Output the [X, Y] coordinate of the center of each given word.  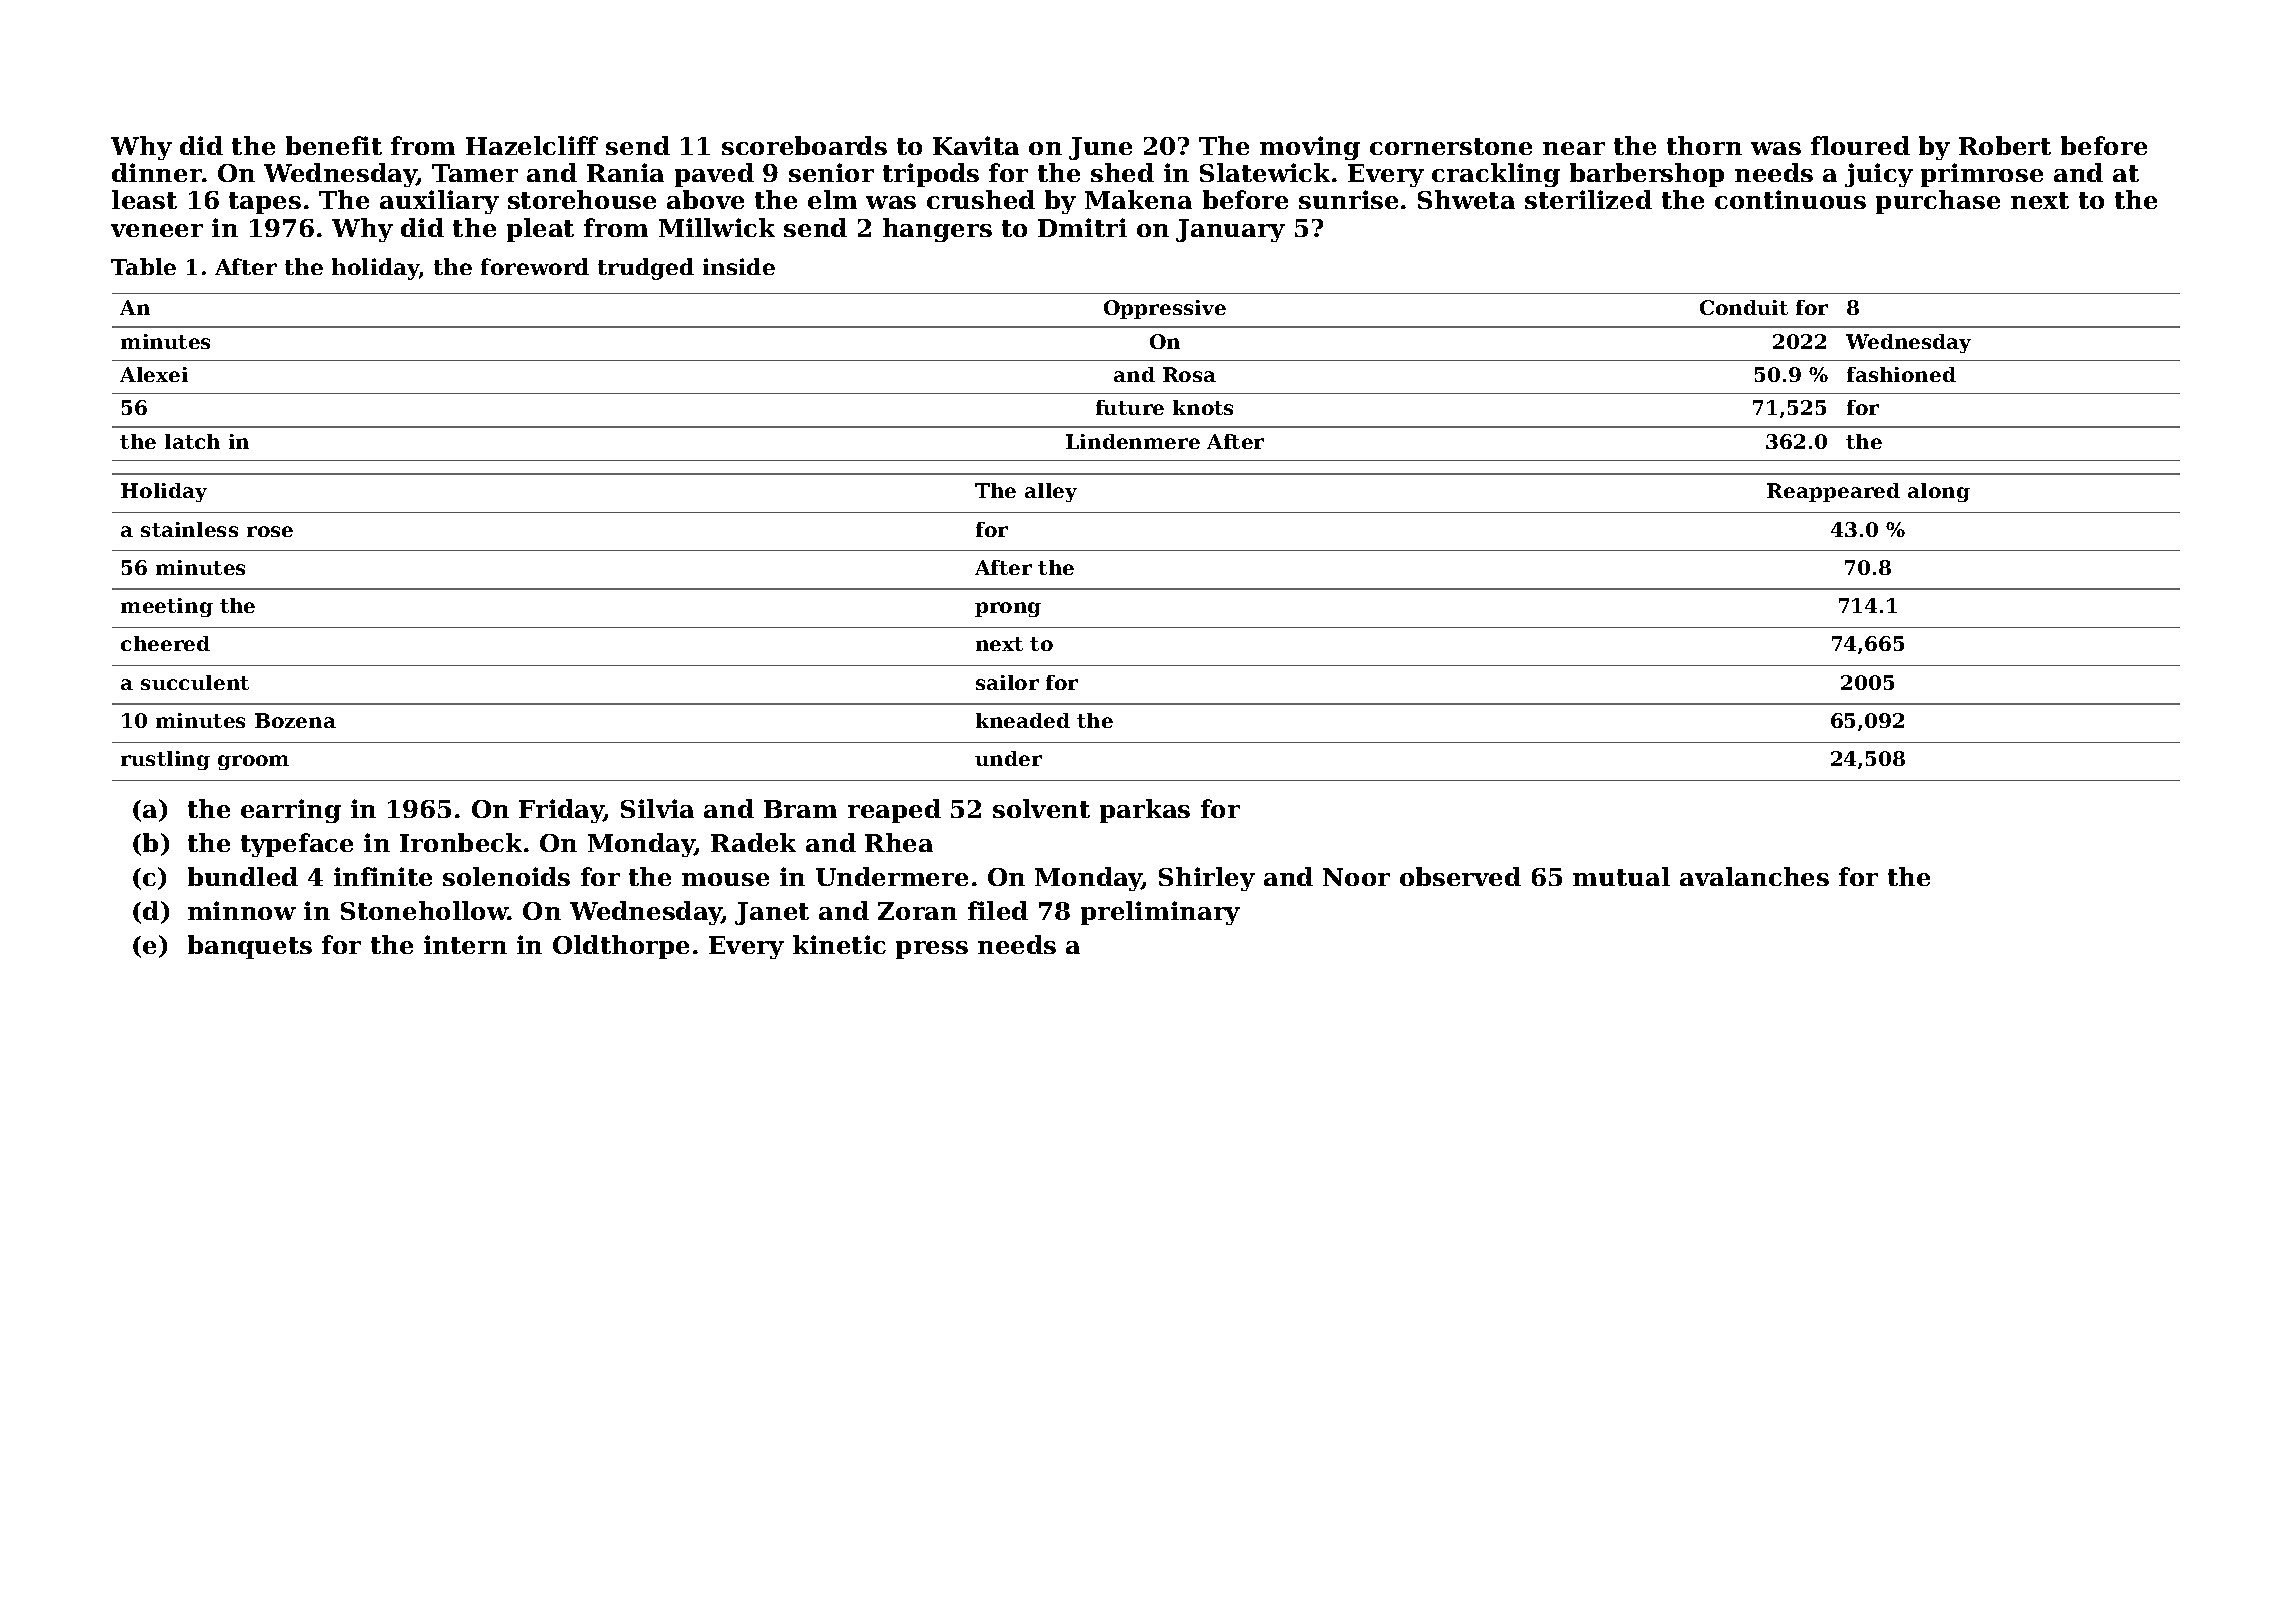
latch [192, 441]
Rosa [1189, 374]
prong [1008, 609]
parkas [1145, 811]
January [1230, 230]
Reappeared [1833, 492]
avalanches [1754, 876]
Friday [561, 811]
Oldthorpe [621, 947]
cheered [165, 643]
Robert [2005, 145]
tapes [265, 203]
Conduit [1744, 307]
